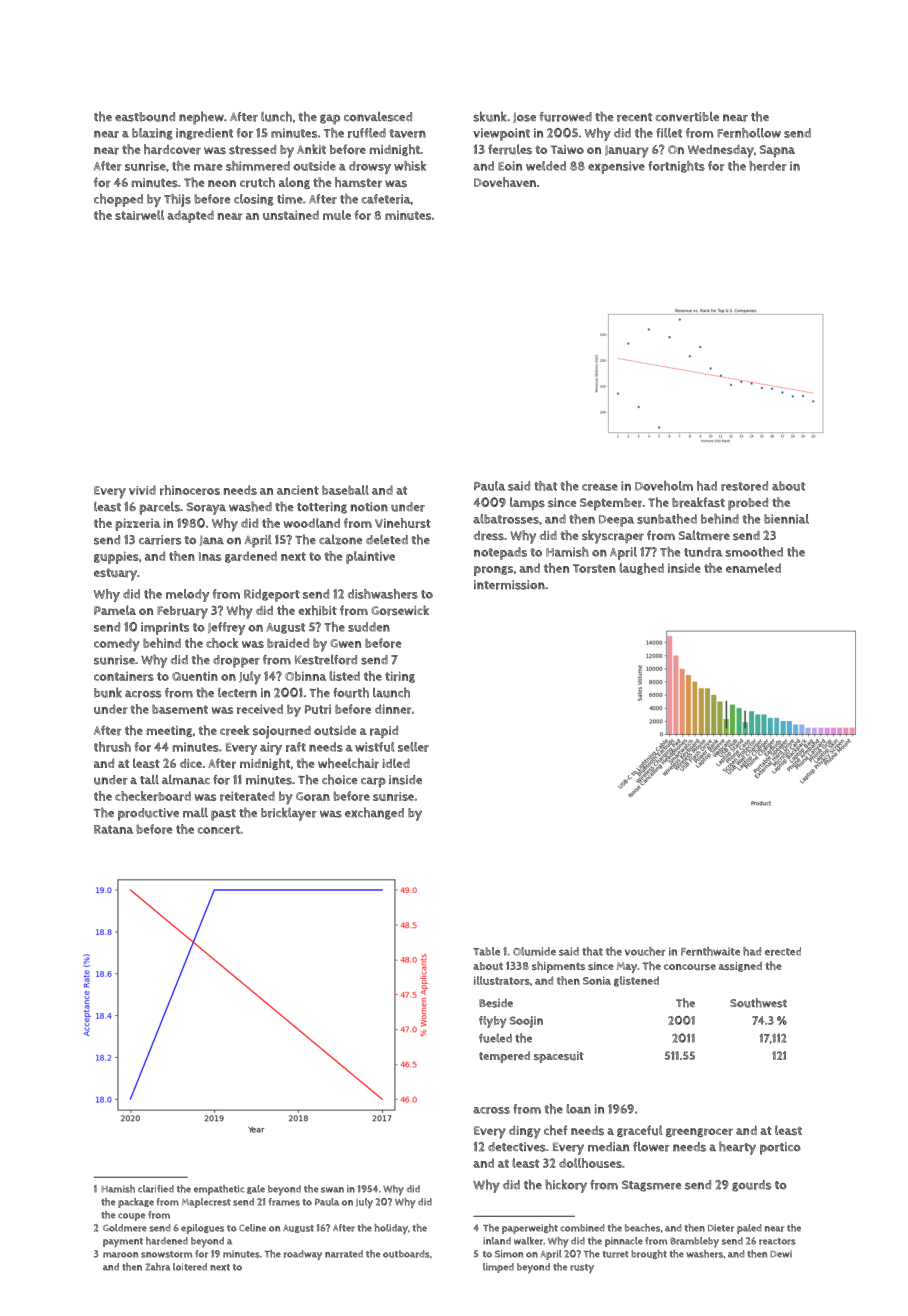 The height and width of the screenshot is (1316, 908). What do you see at coordinates (374, 813) in the screenshot?
I see `exchanged` at bounding box center [374, 813].
